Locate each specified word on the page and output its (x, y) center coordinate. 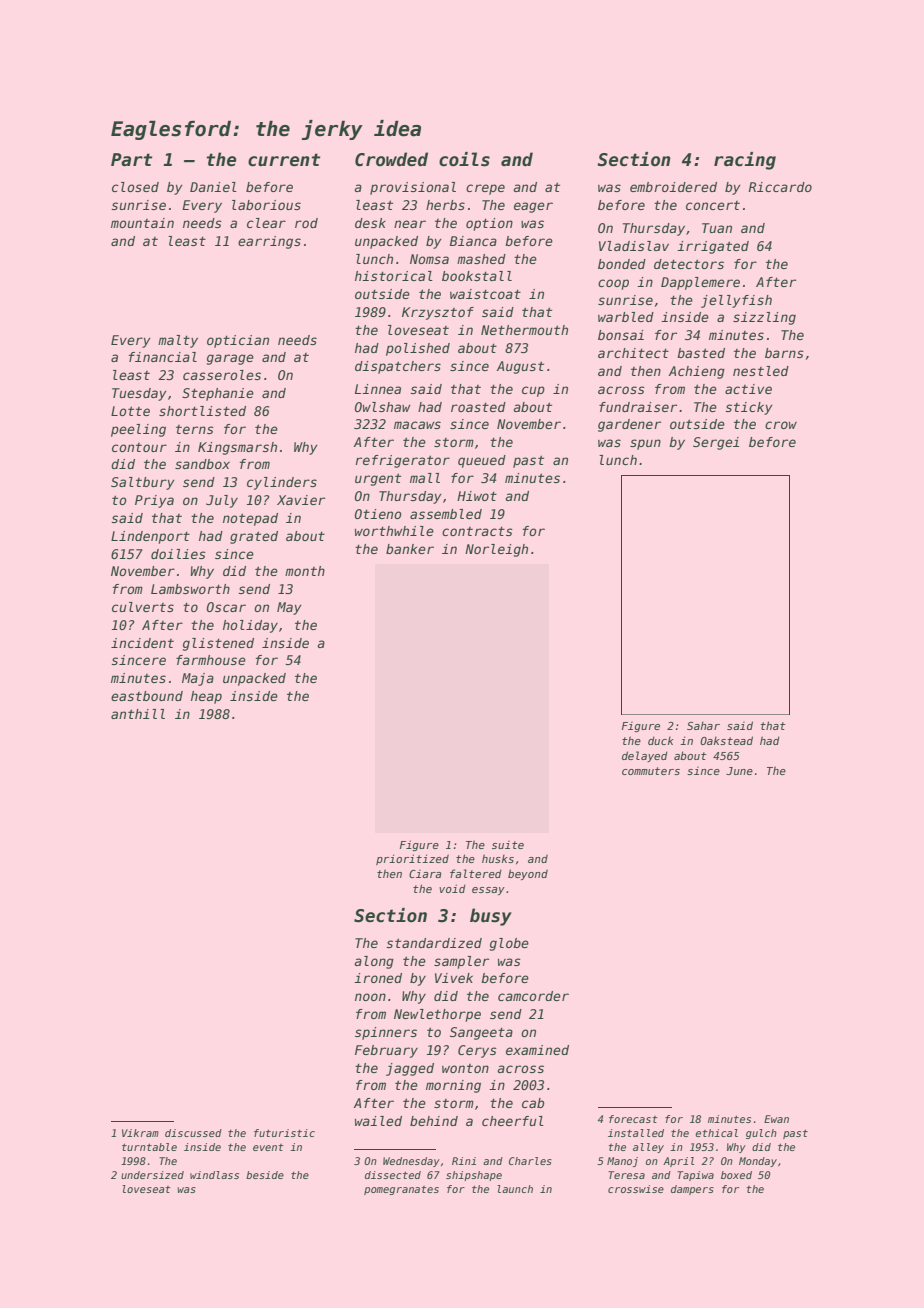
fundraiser (638, 407)
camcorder (533, 996)
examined (537, 1050)
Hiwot (477, 496)
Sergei (716, 443)
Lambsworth (190, 589)
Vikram (140, 1133)
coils (464, 159)
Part (131, 160)
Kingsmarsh (237, 448)
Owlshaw (383, 407)
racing (745, 161)
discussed (193, 1133)
